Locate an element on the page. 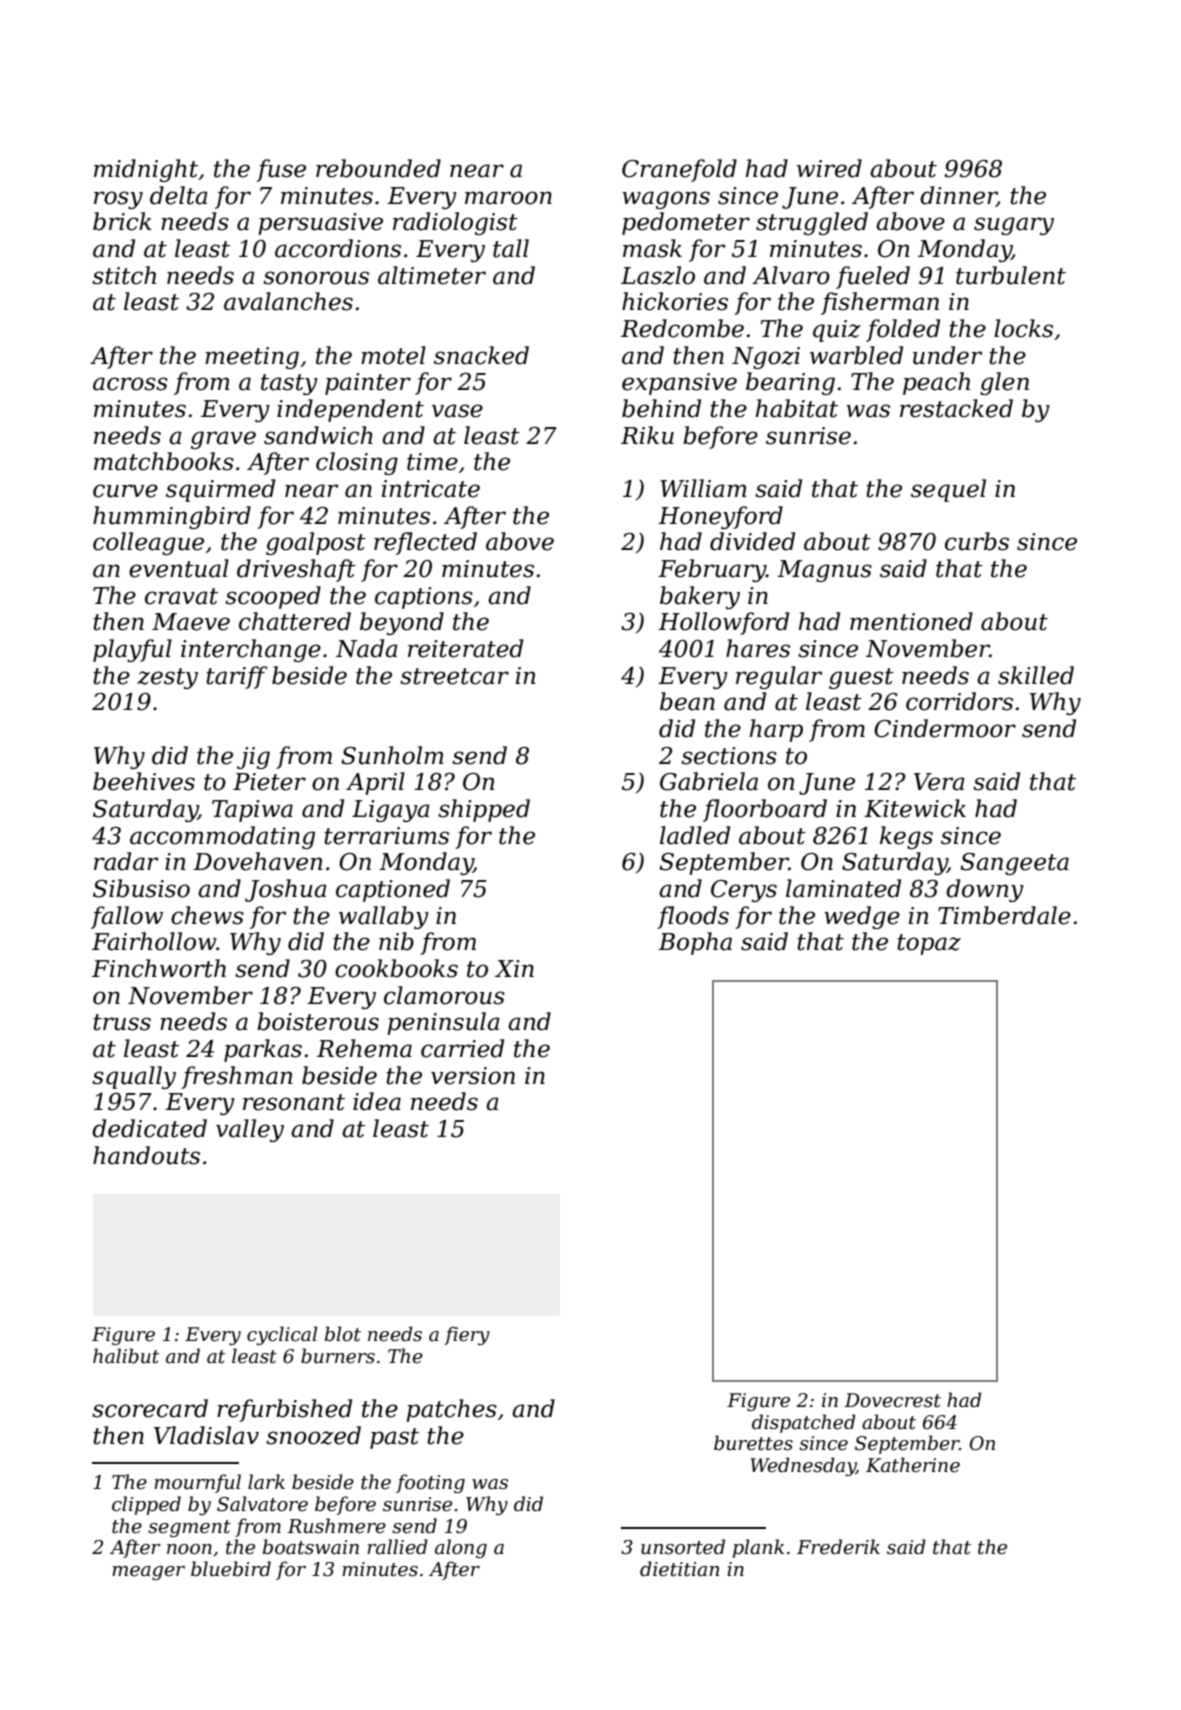  burettes is located at coordinates (753, 1443).
